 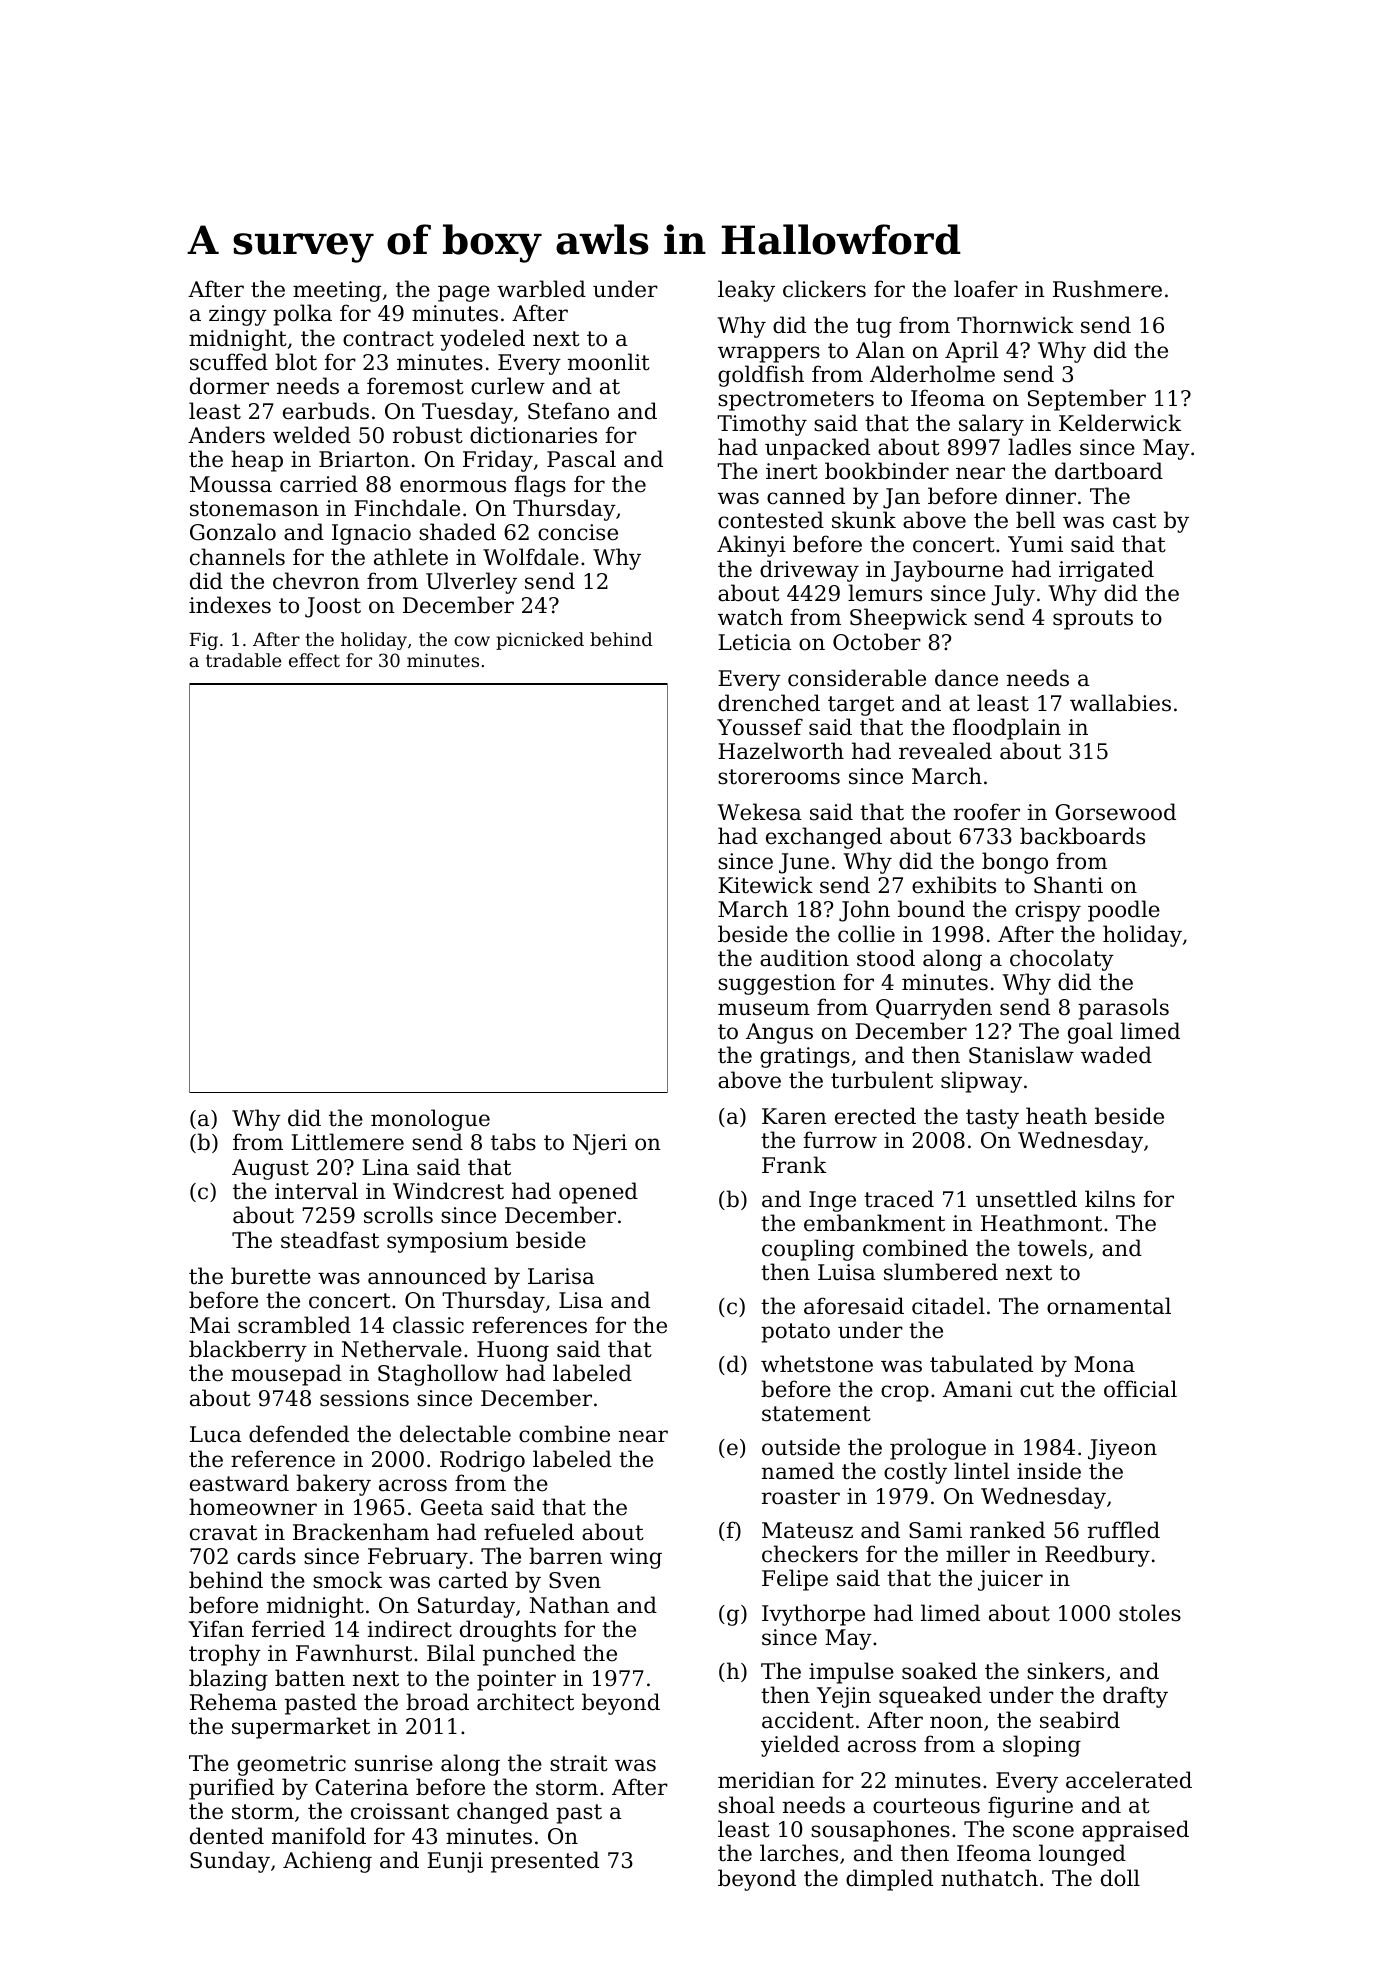 I want to click on waded, so click(x=1116, y=1055).
